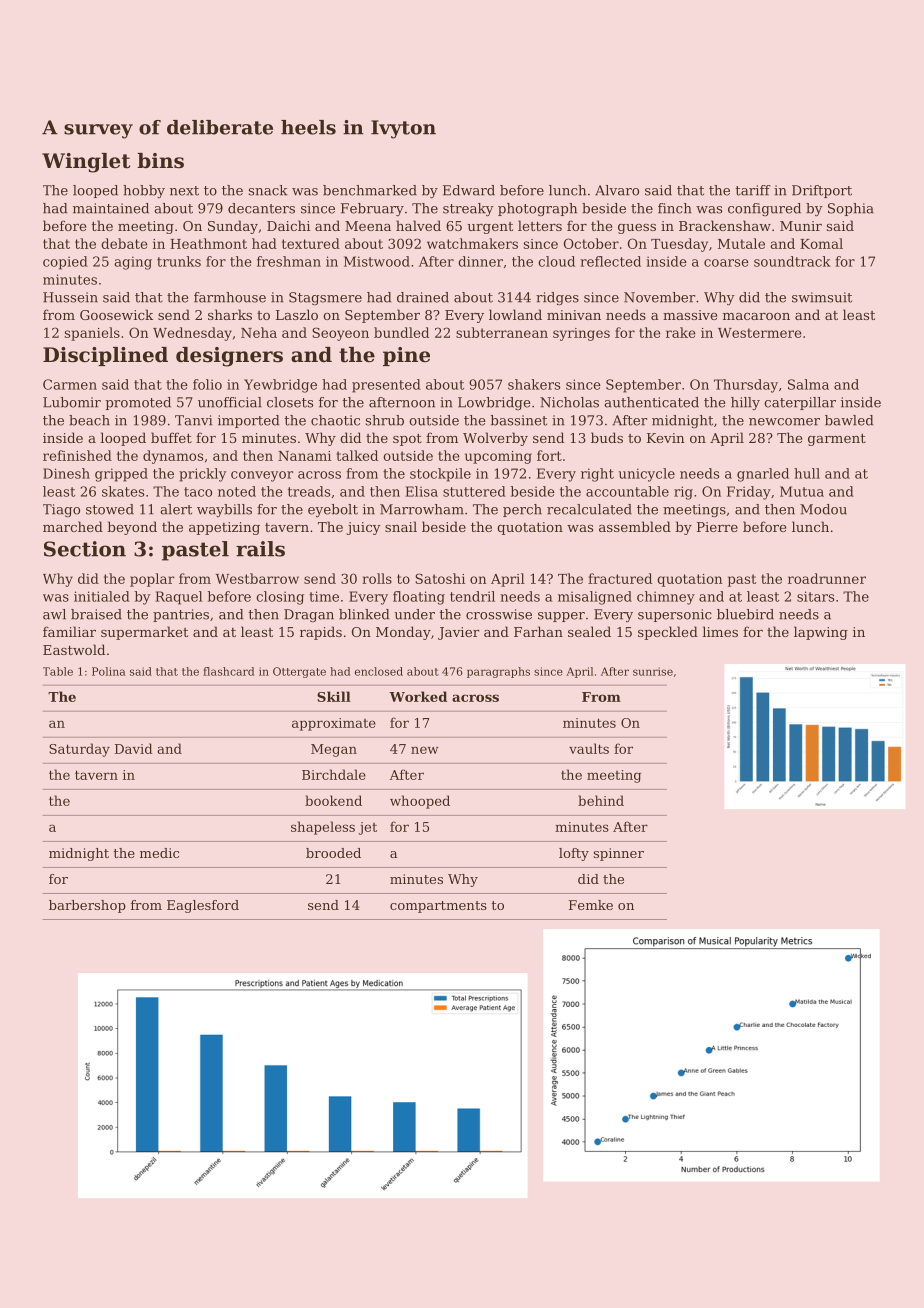 This screenshot has height=1308, width=924. Describe the element at coordinates (72, 402) in the screenshot. I see `Lubomir` at that location.
